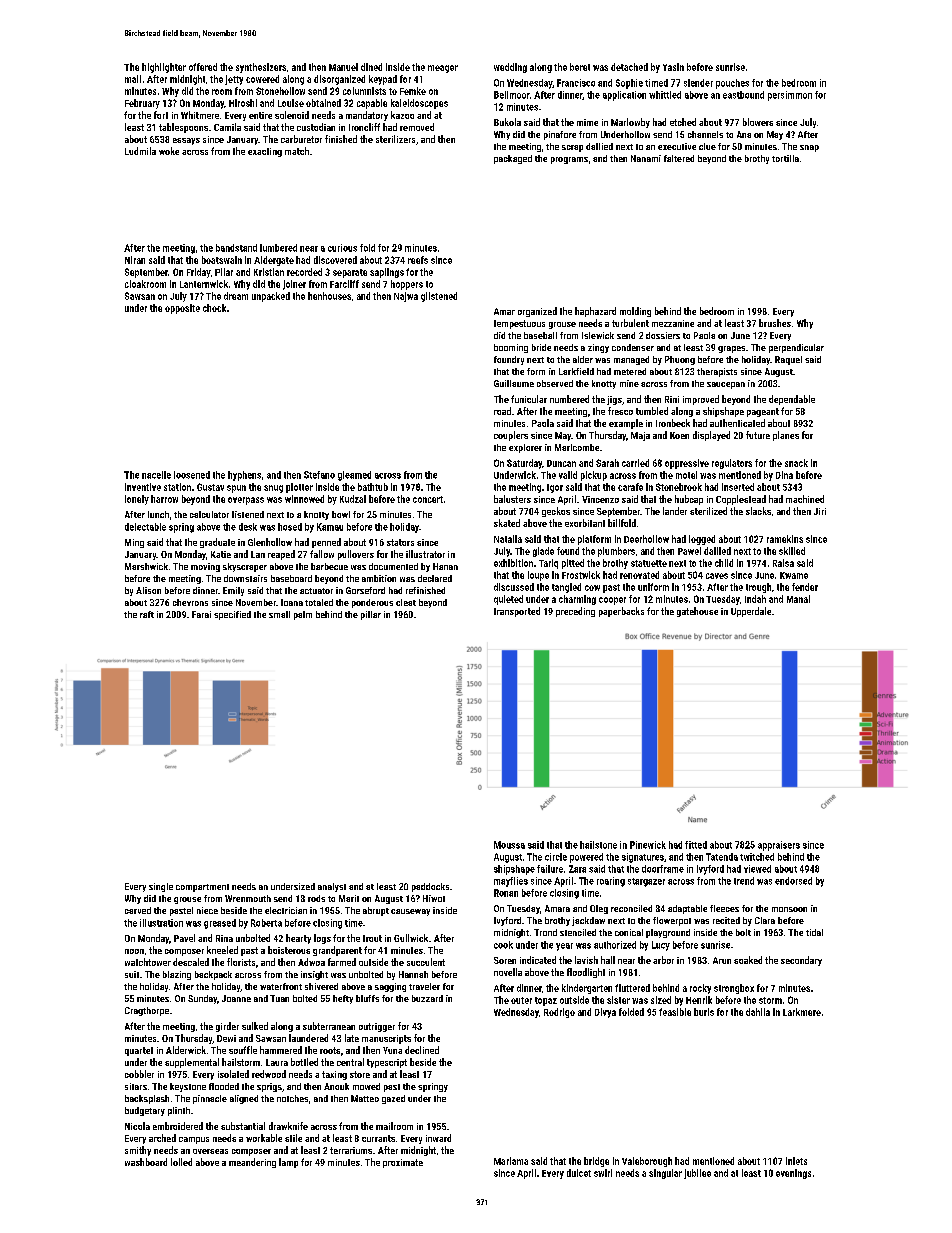 The width and height of the image is (952, 1233). What do you see at coordinates (418, 260) in the image?
I see `reefs` at bounding box center [418, 260].
